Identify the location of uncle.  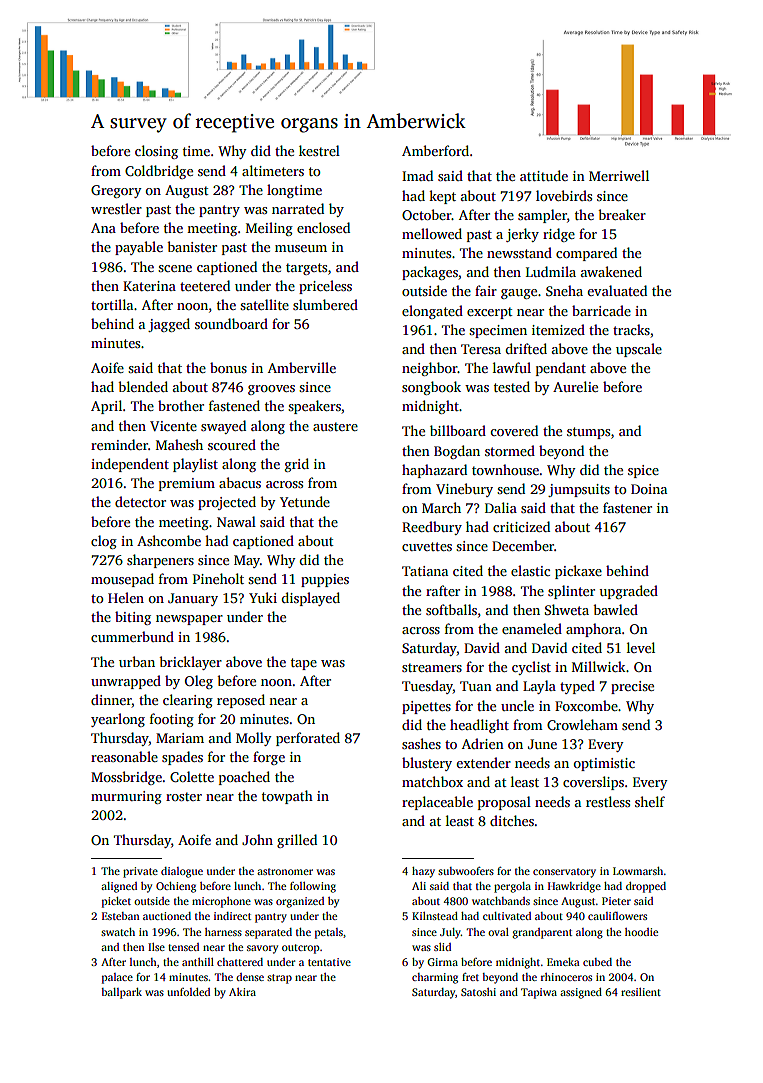
(517, 705).
